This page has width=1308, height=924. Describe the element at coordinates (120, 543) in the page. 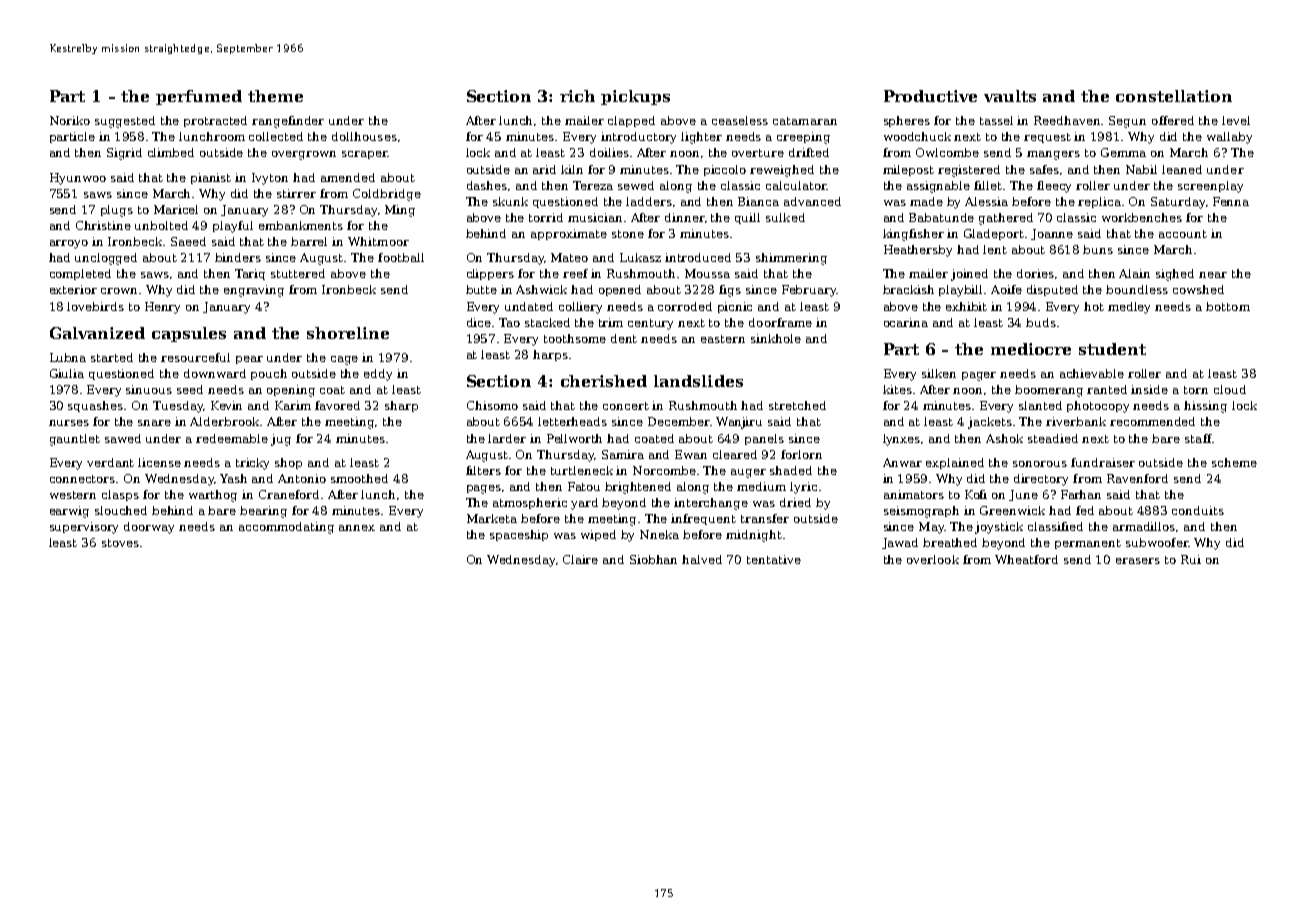

I see `stoves` at that location.
